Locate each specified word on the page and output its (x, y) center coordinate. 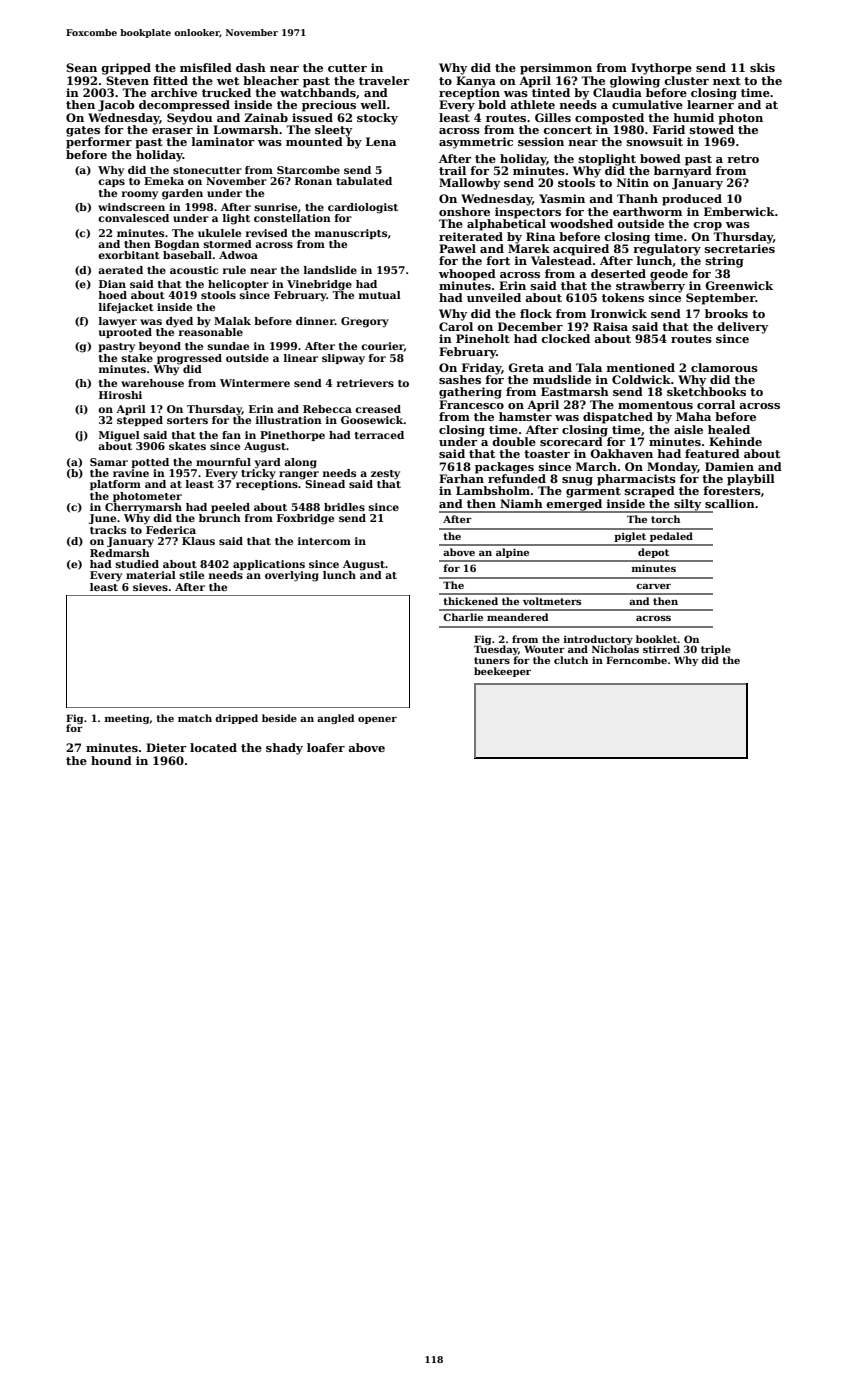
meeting (127, 719)
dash (251, 67)
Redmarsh (120, 553)
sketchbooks (706, 391)
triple (716, 650)
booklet (657, 639)
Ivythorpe (661, 69)
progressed (189, 359)
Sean (81, 67)
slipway (343, 359)
